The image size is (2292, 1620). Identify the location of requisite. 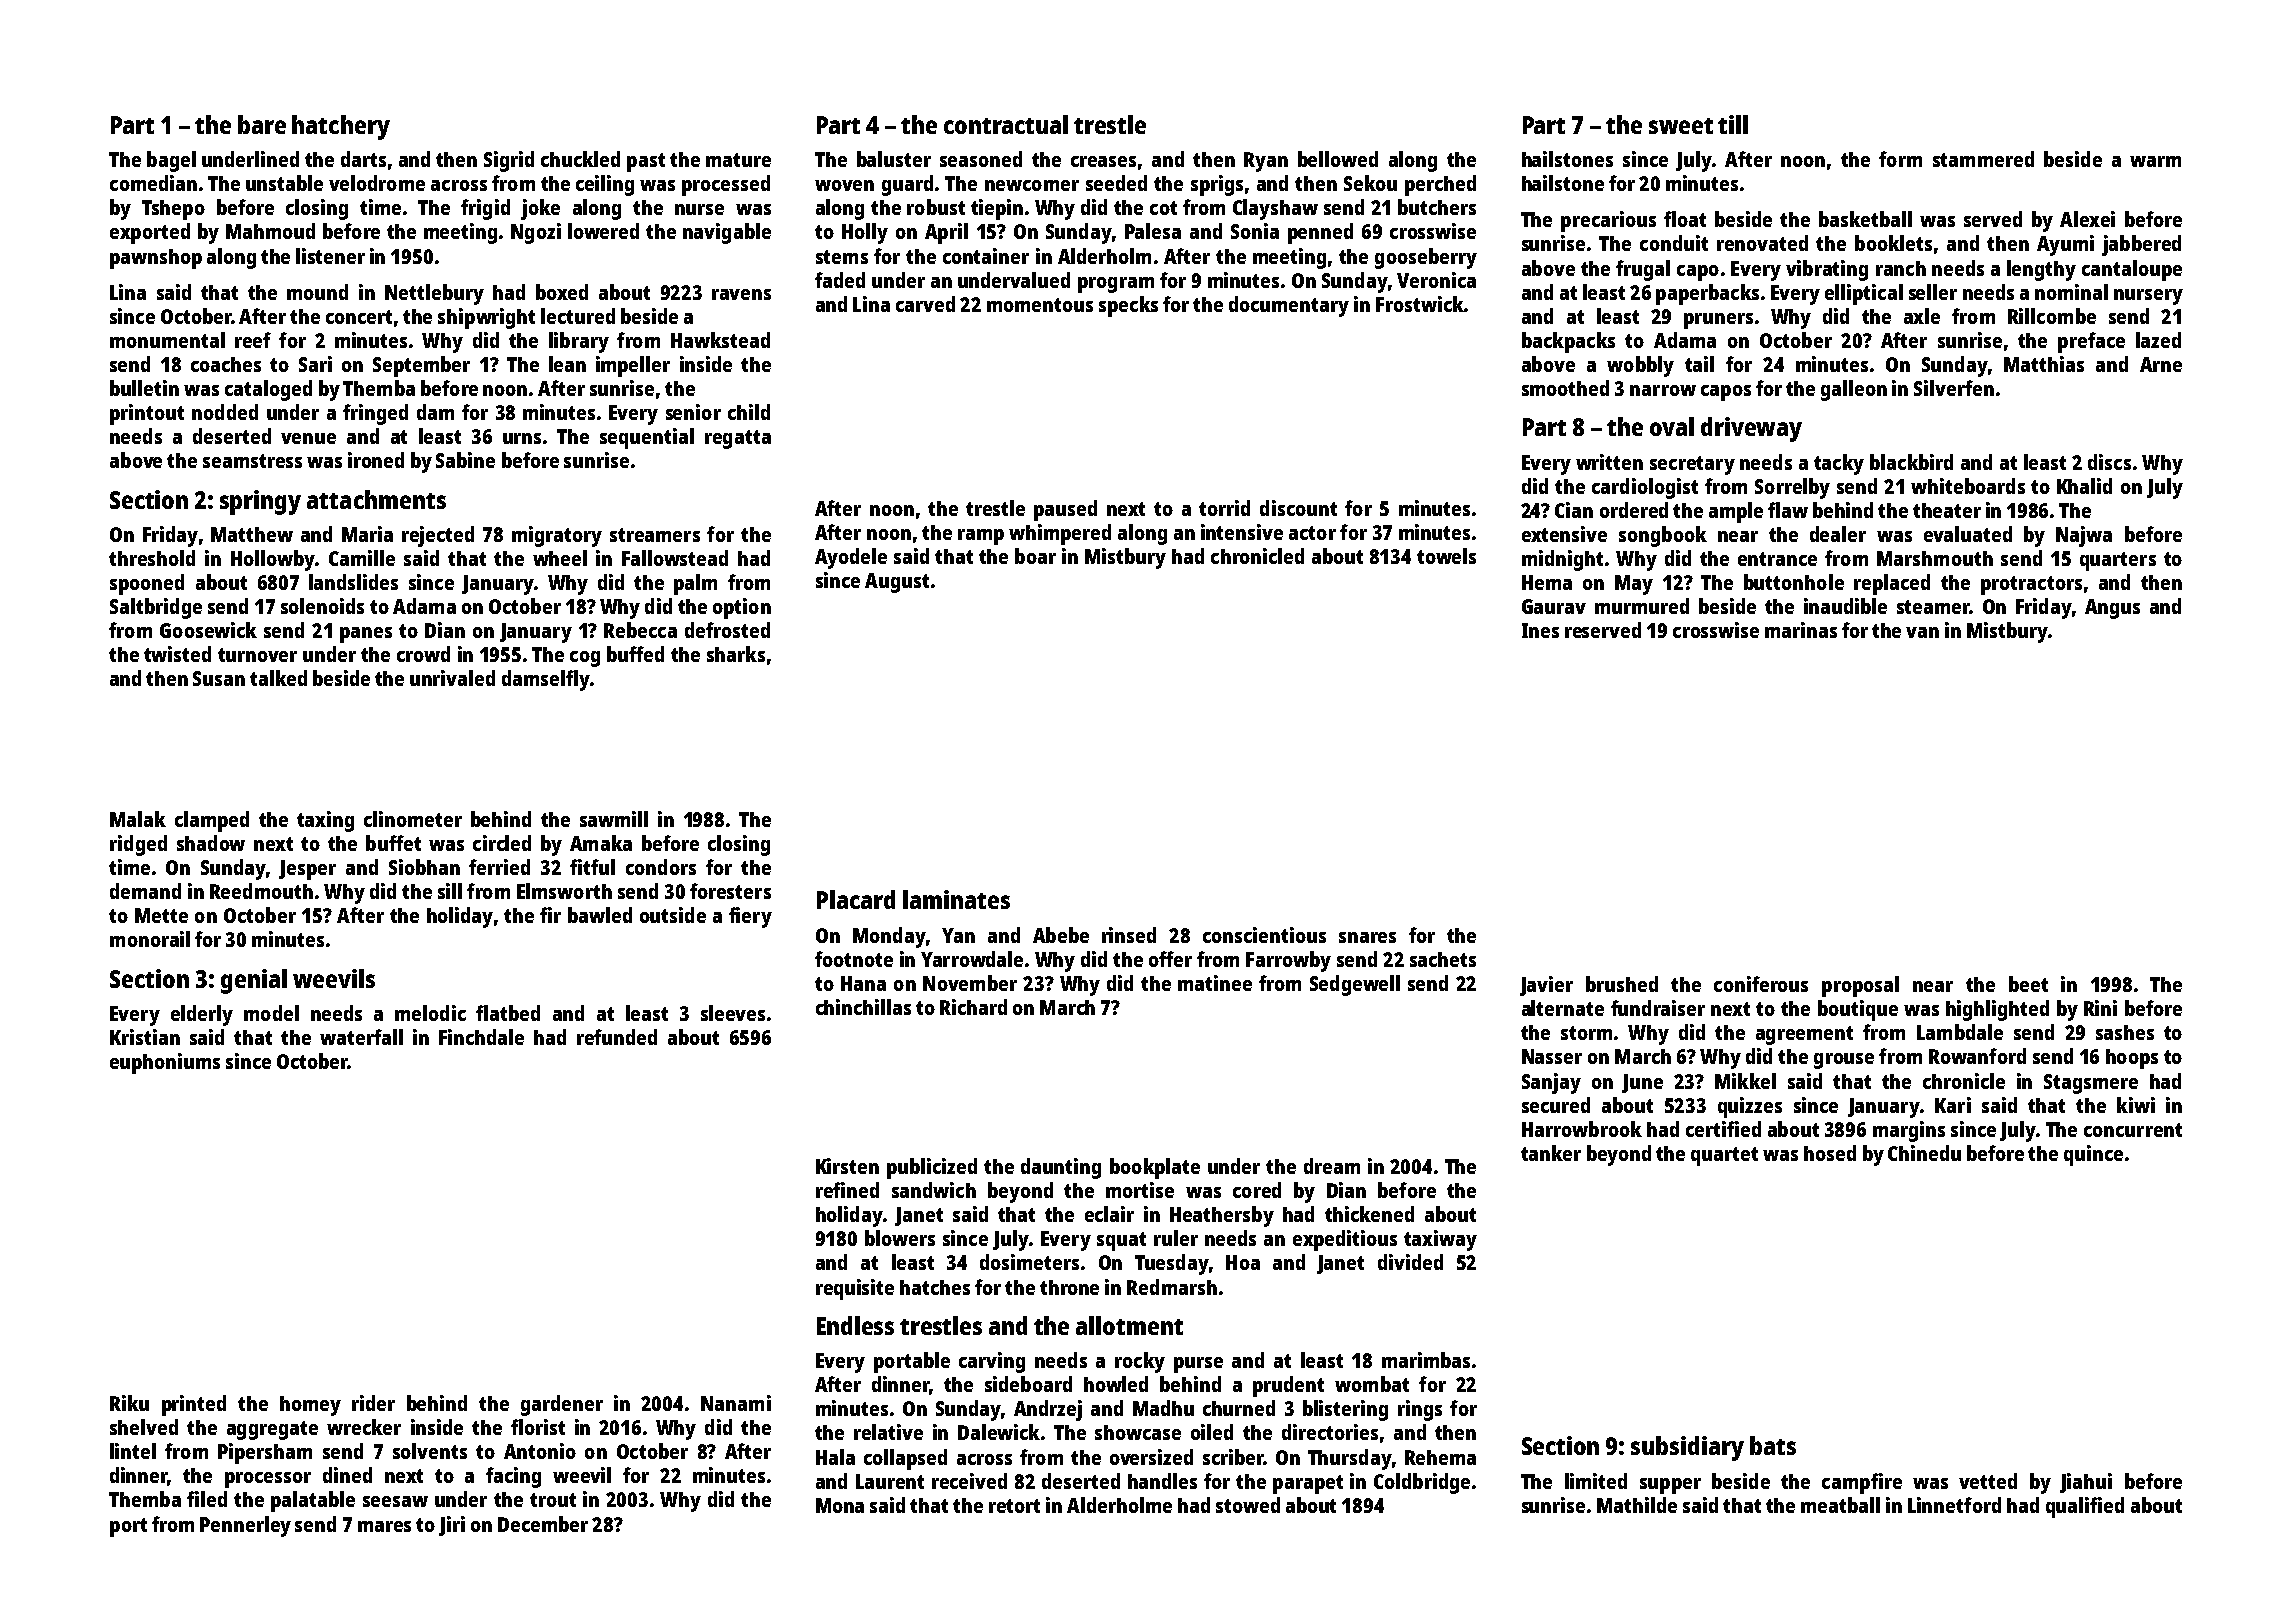
(855, 1289).
